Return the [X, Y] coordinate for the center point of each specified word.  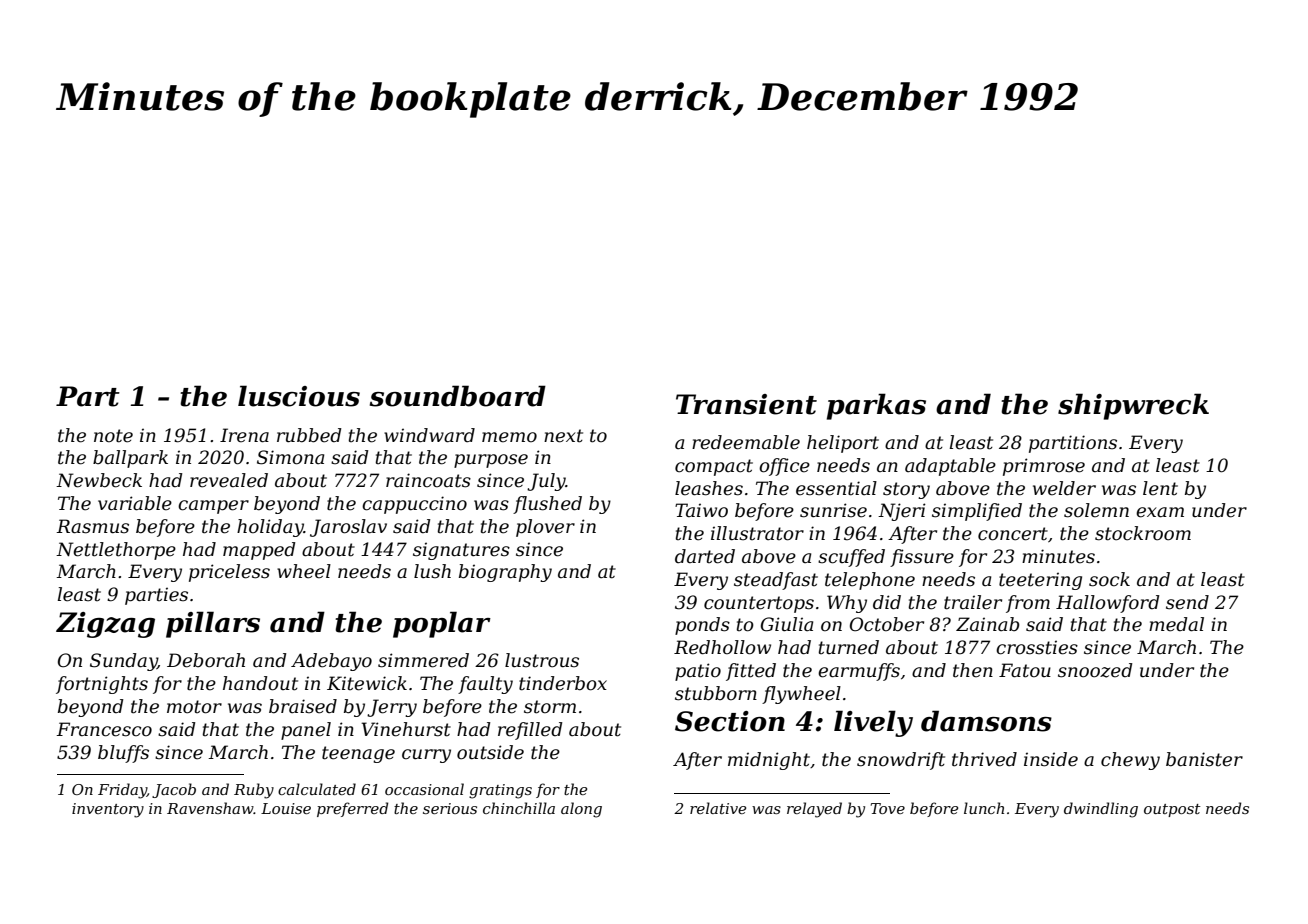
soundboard [458, 396]
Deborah [206, 660]
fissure [922, 558]
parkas [876, 406]
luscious [299, 396]
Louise [286, 808]
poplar [442, 624]
